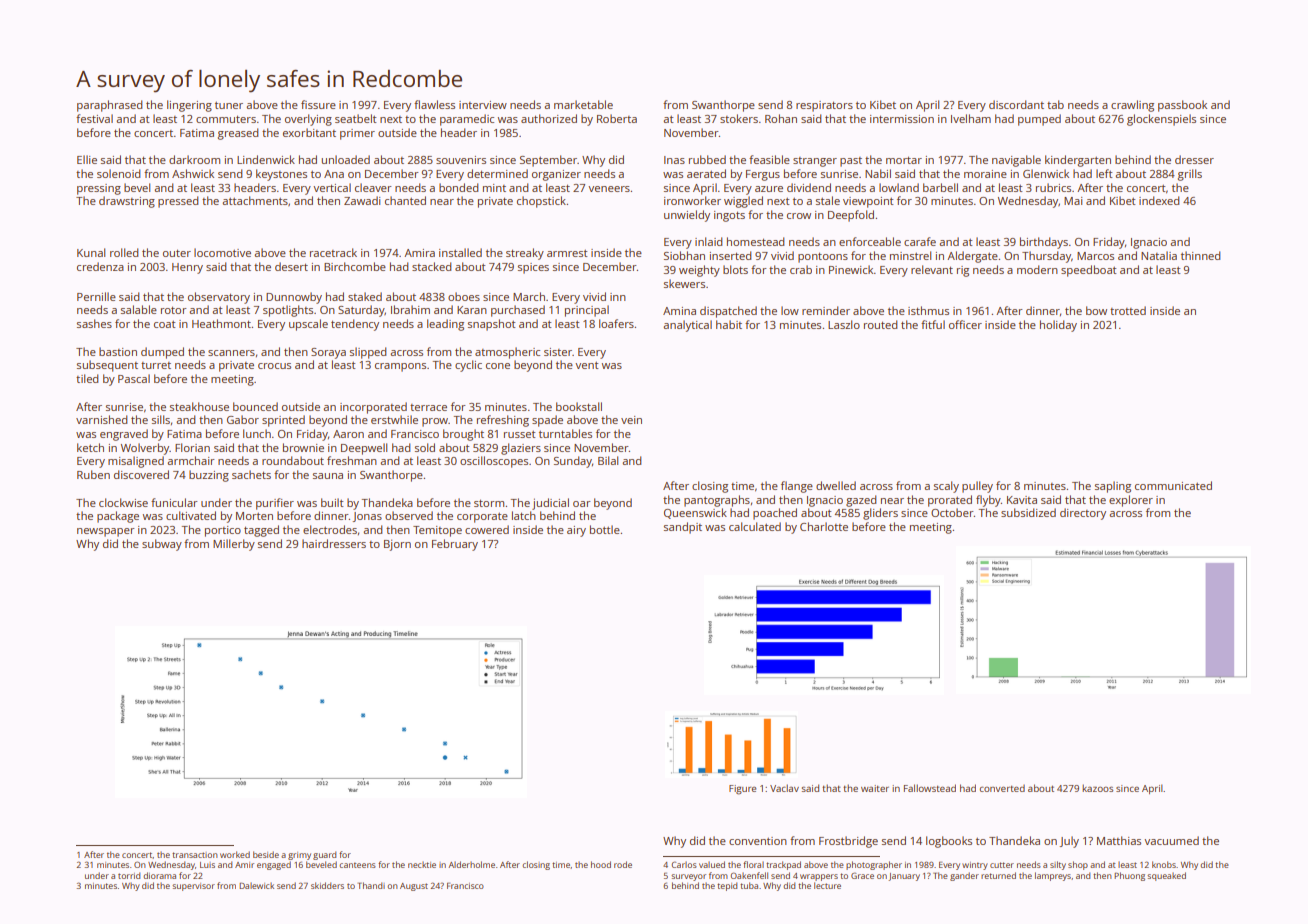 The width and height of the screenshot is (1308, 924). I want to click on Vaclav, so click(784, 788).
